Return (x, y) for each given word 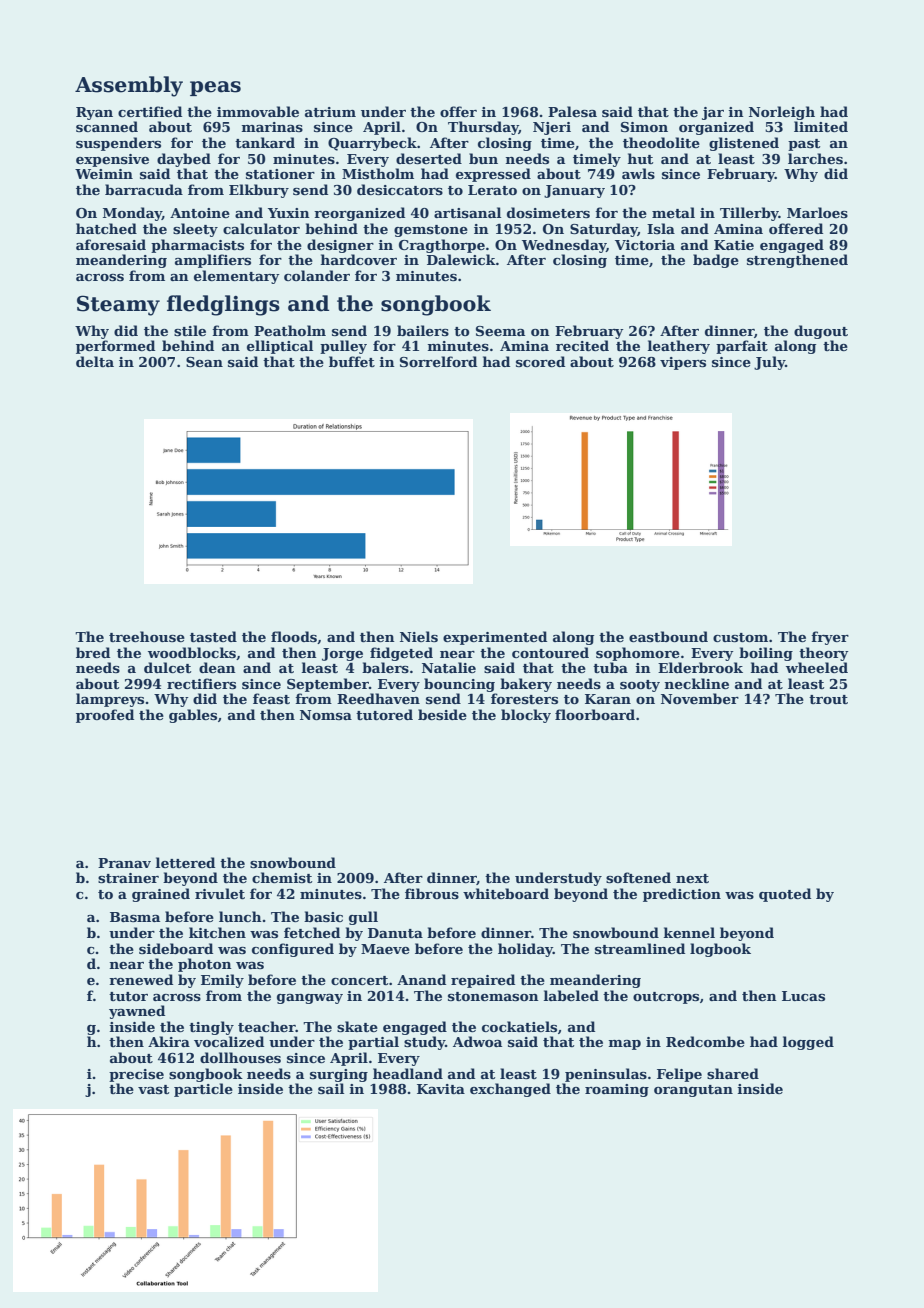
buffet (352, 361)
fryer (830, 638)
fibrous (432, 893)
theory (824, 654)
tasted (213, 636)
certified (150, 111)
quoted (785, 895)
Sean (204, 362)
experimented (495, 638)
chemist (282, 877)
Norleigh (782, 113)
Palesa (572, 111)
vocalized (229, 1041)
